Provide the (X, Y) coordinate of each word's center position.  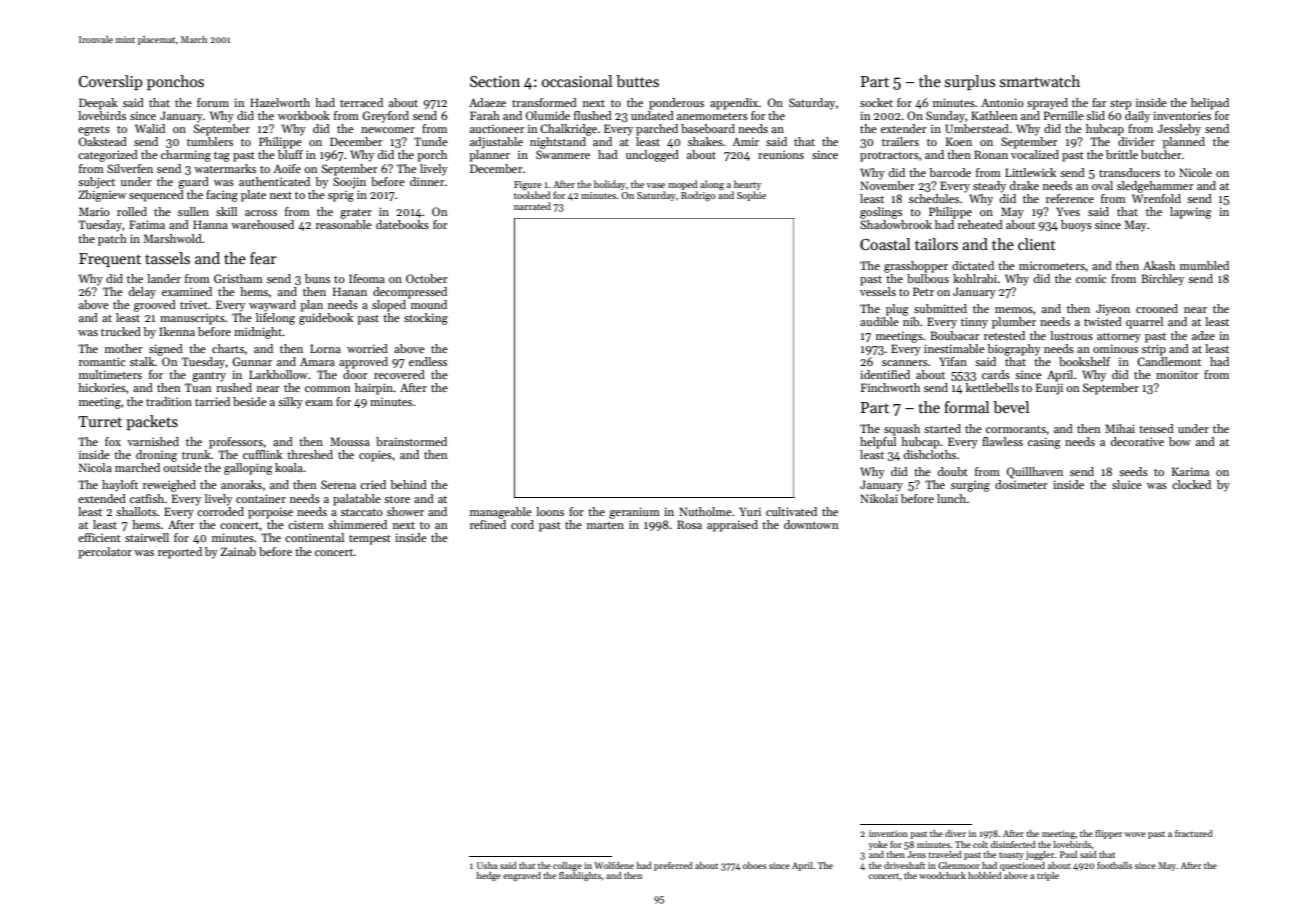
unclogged (652, 156)
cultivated (791, 511)
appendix (734, 104)
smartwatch (1040, 81)
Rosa (689, 524)
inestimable (954, 348)
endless (428, 361)
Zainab (238, 551)
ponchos (175, 82)
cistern (306, 524)
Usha (487, 865)
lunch (951, 498)
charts (228, 348)
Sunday (945, 117)
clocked (1191, 484)
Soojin (349, 183)
